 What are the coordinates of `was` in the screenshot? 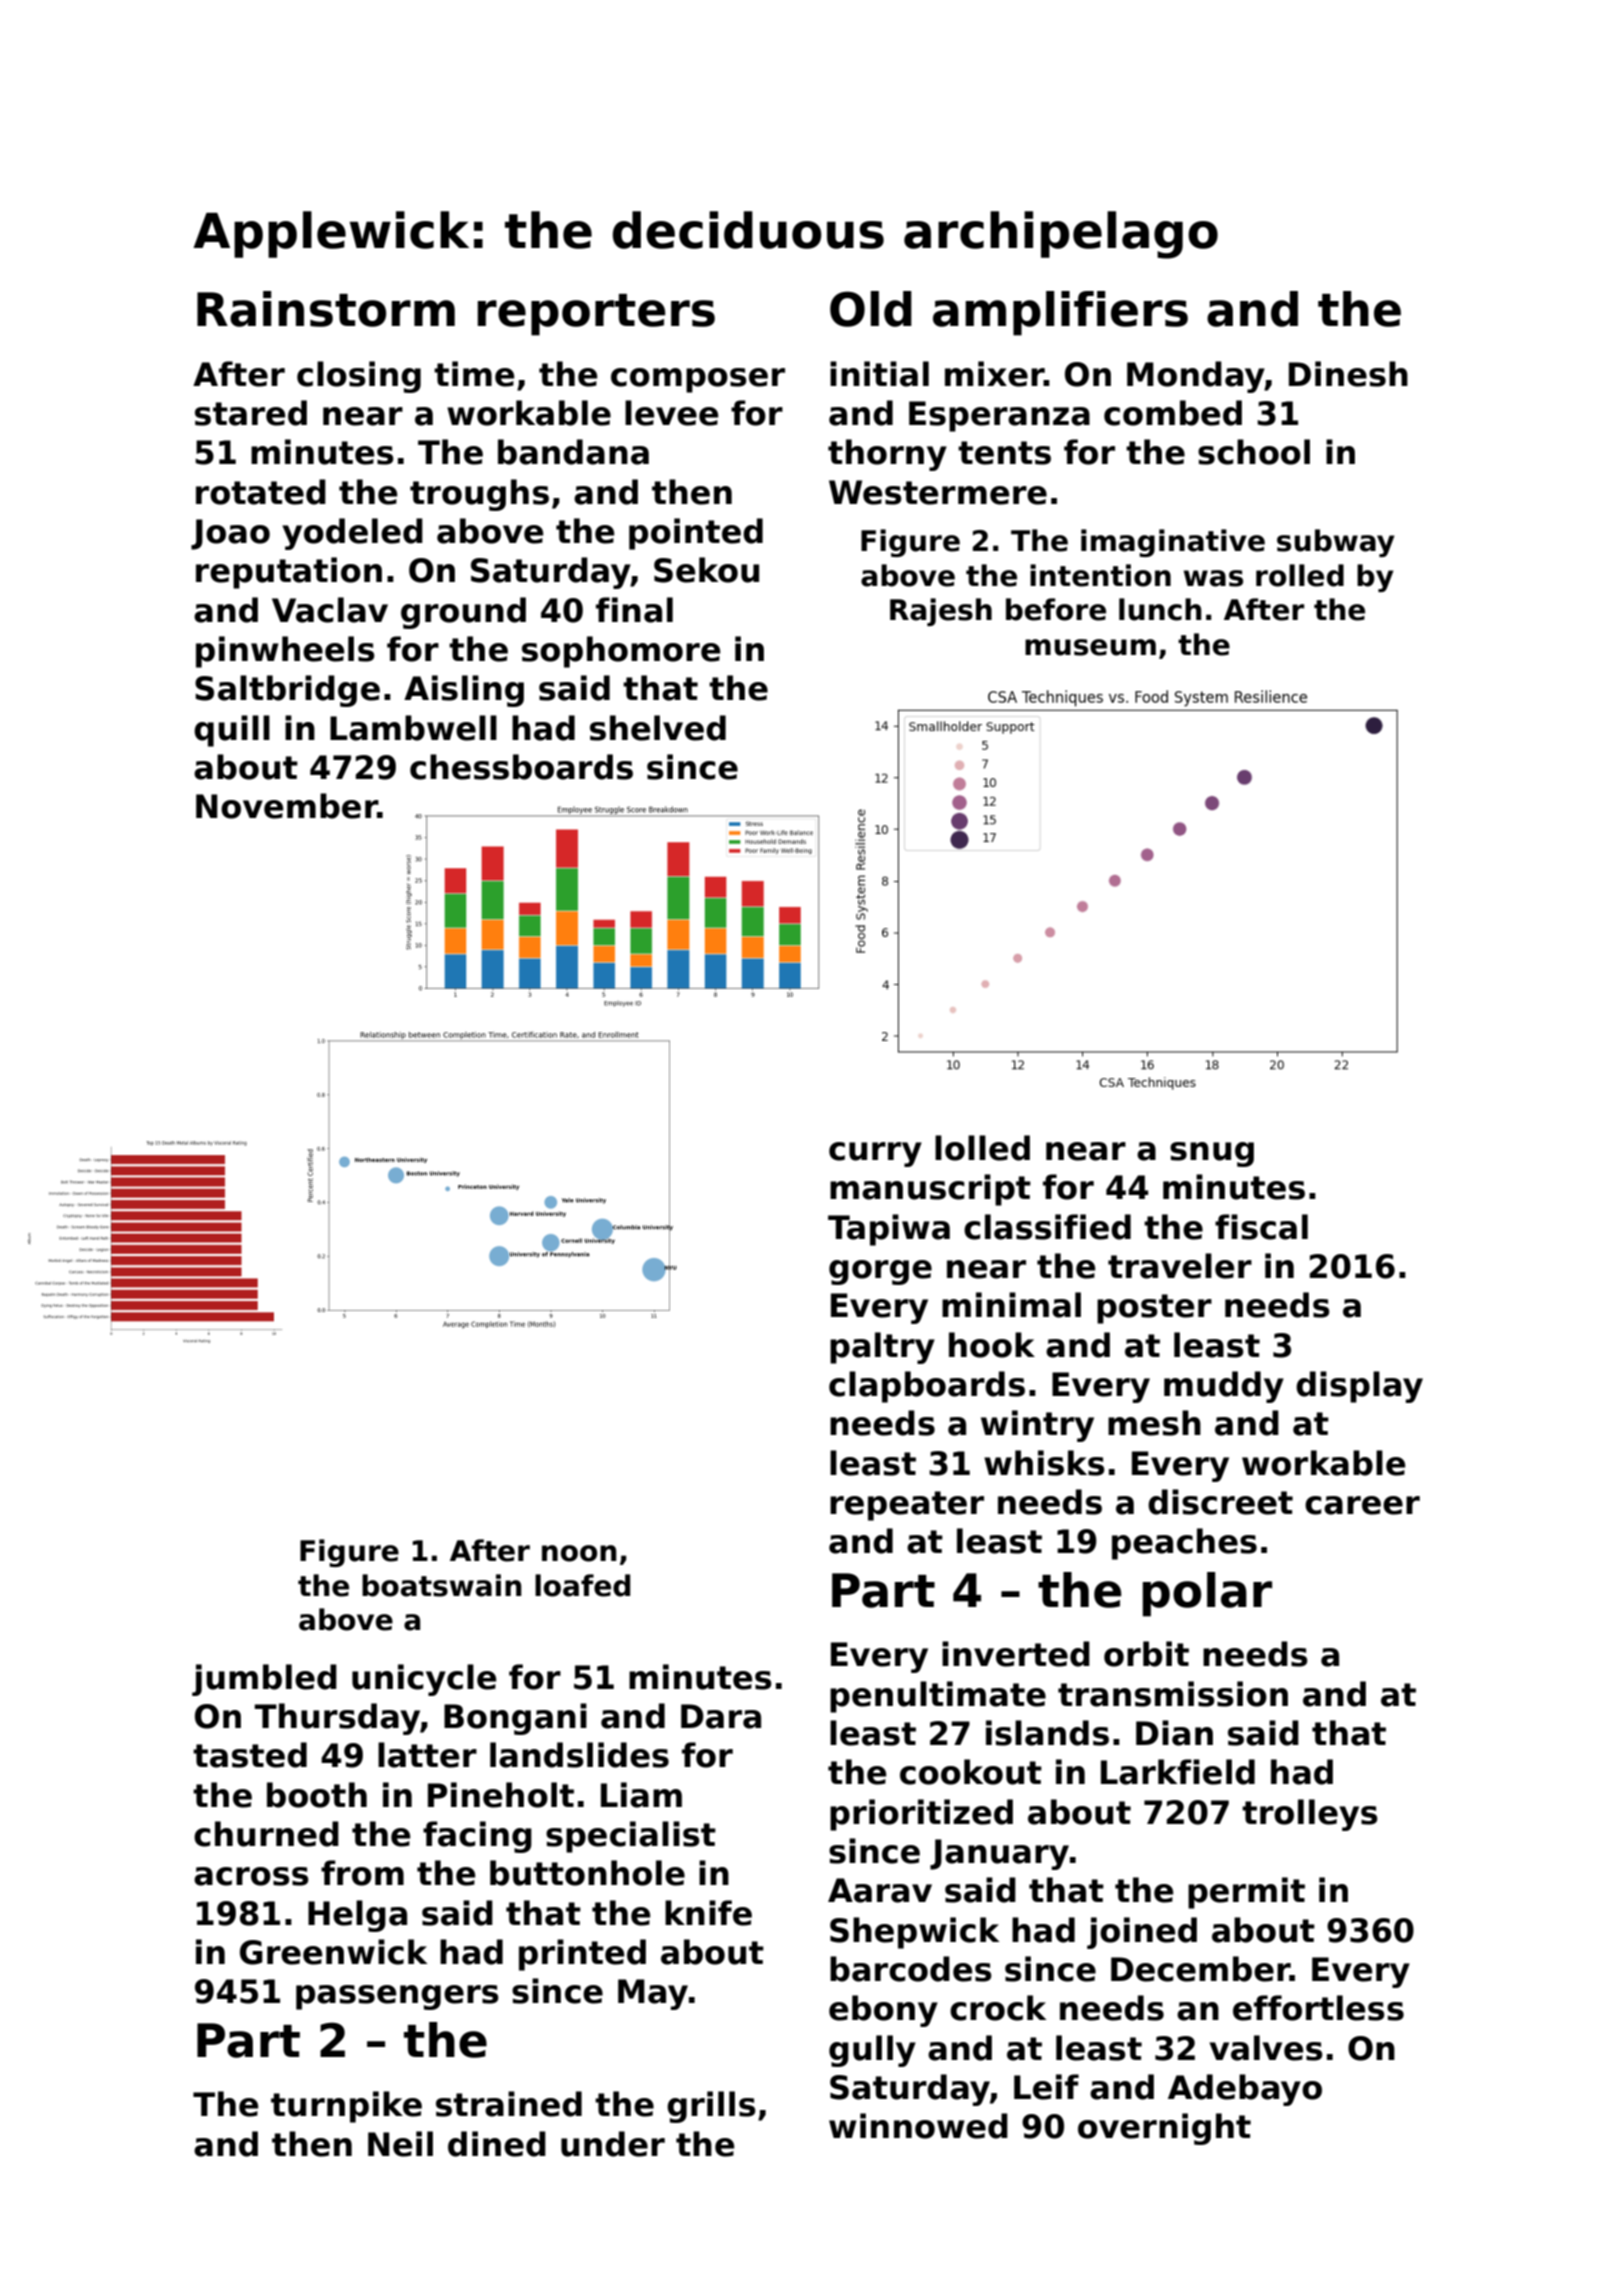 It's located at (1213, 578).
